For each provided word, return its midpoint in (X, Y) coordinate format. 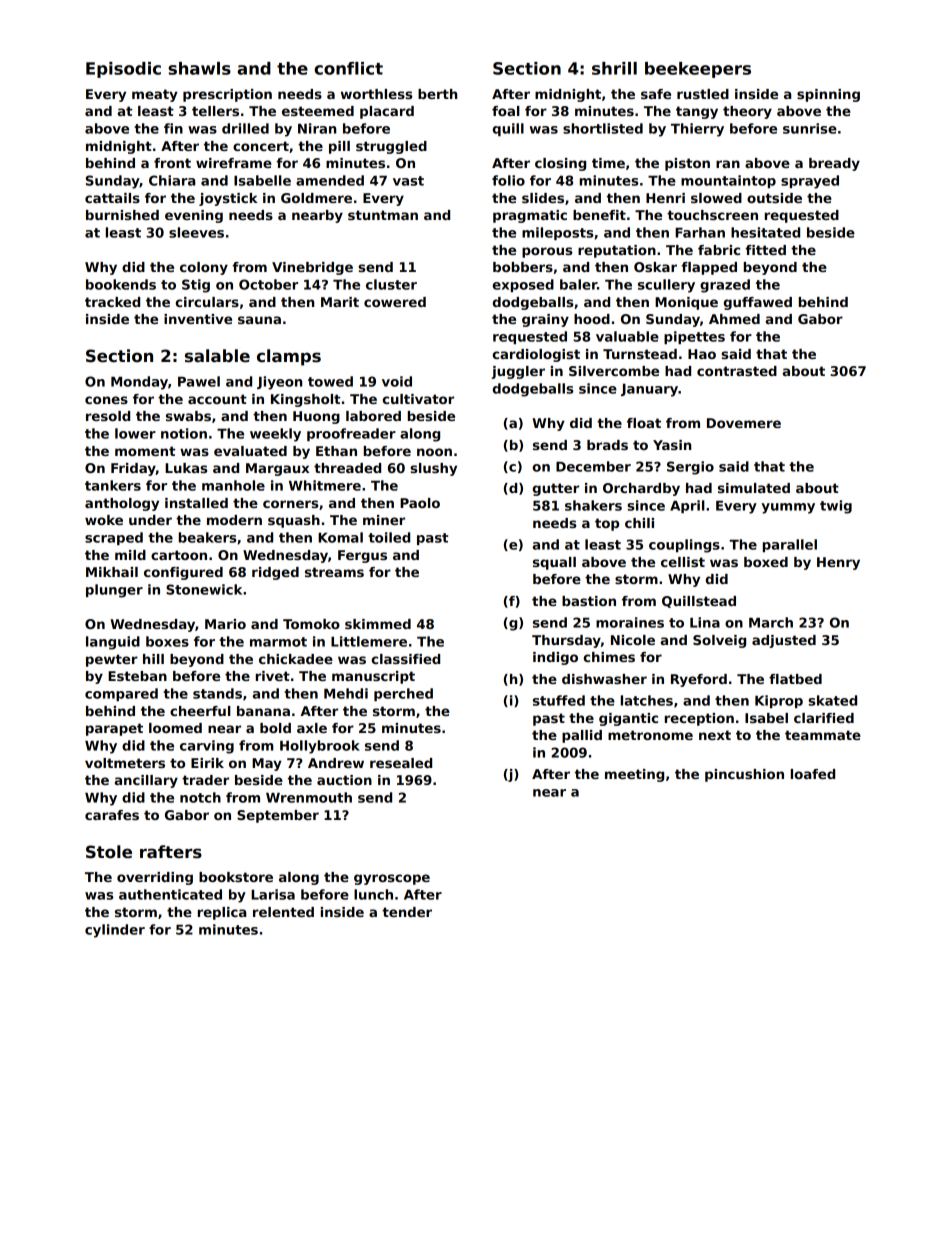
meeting (634, 775)
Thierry (697, 130)
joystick (228, 199)
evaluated (250, 451)
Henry (838, 563)
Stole (109, 852)
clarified (824, 718)
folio (508, 180)
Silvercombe (614, 371)
